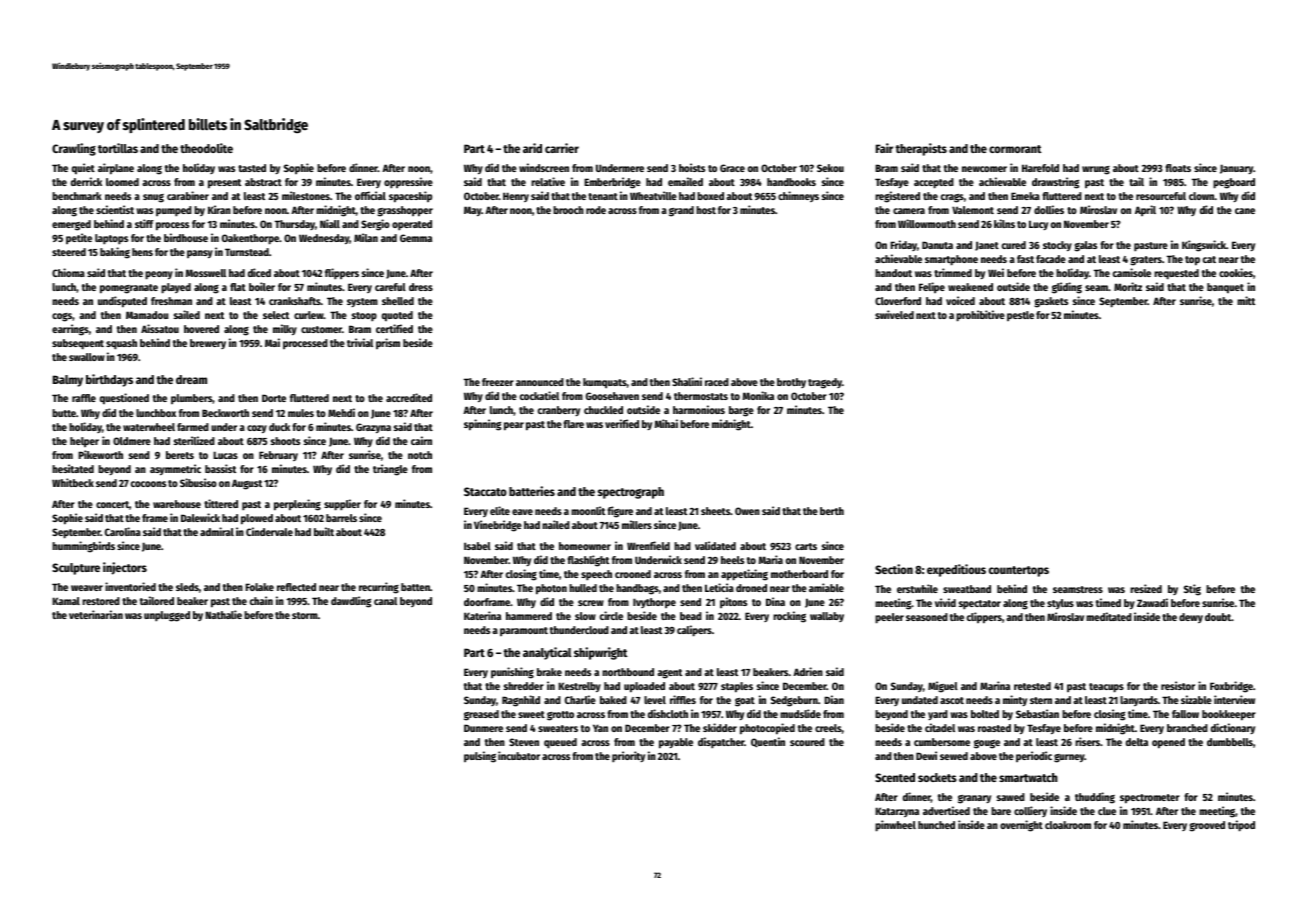  I want to click on dress, so click(421, 287).
